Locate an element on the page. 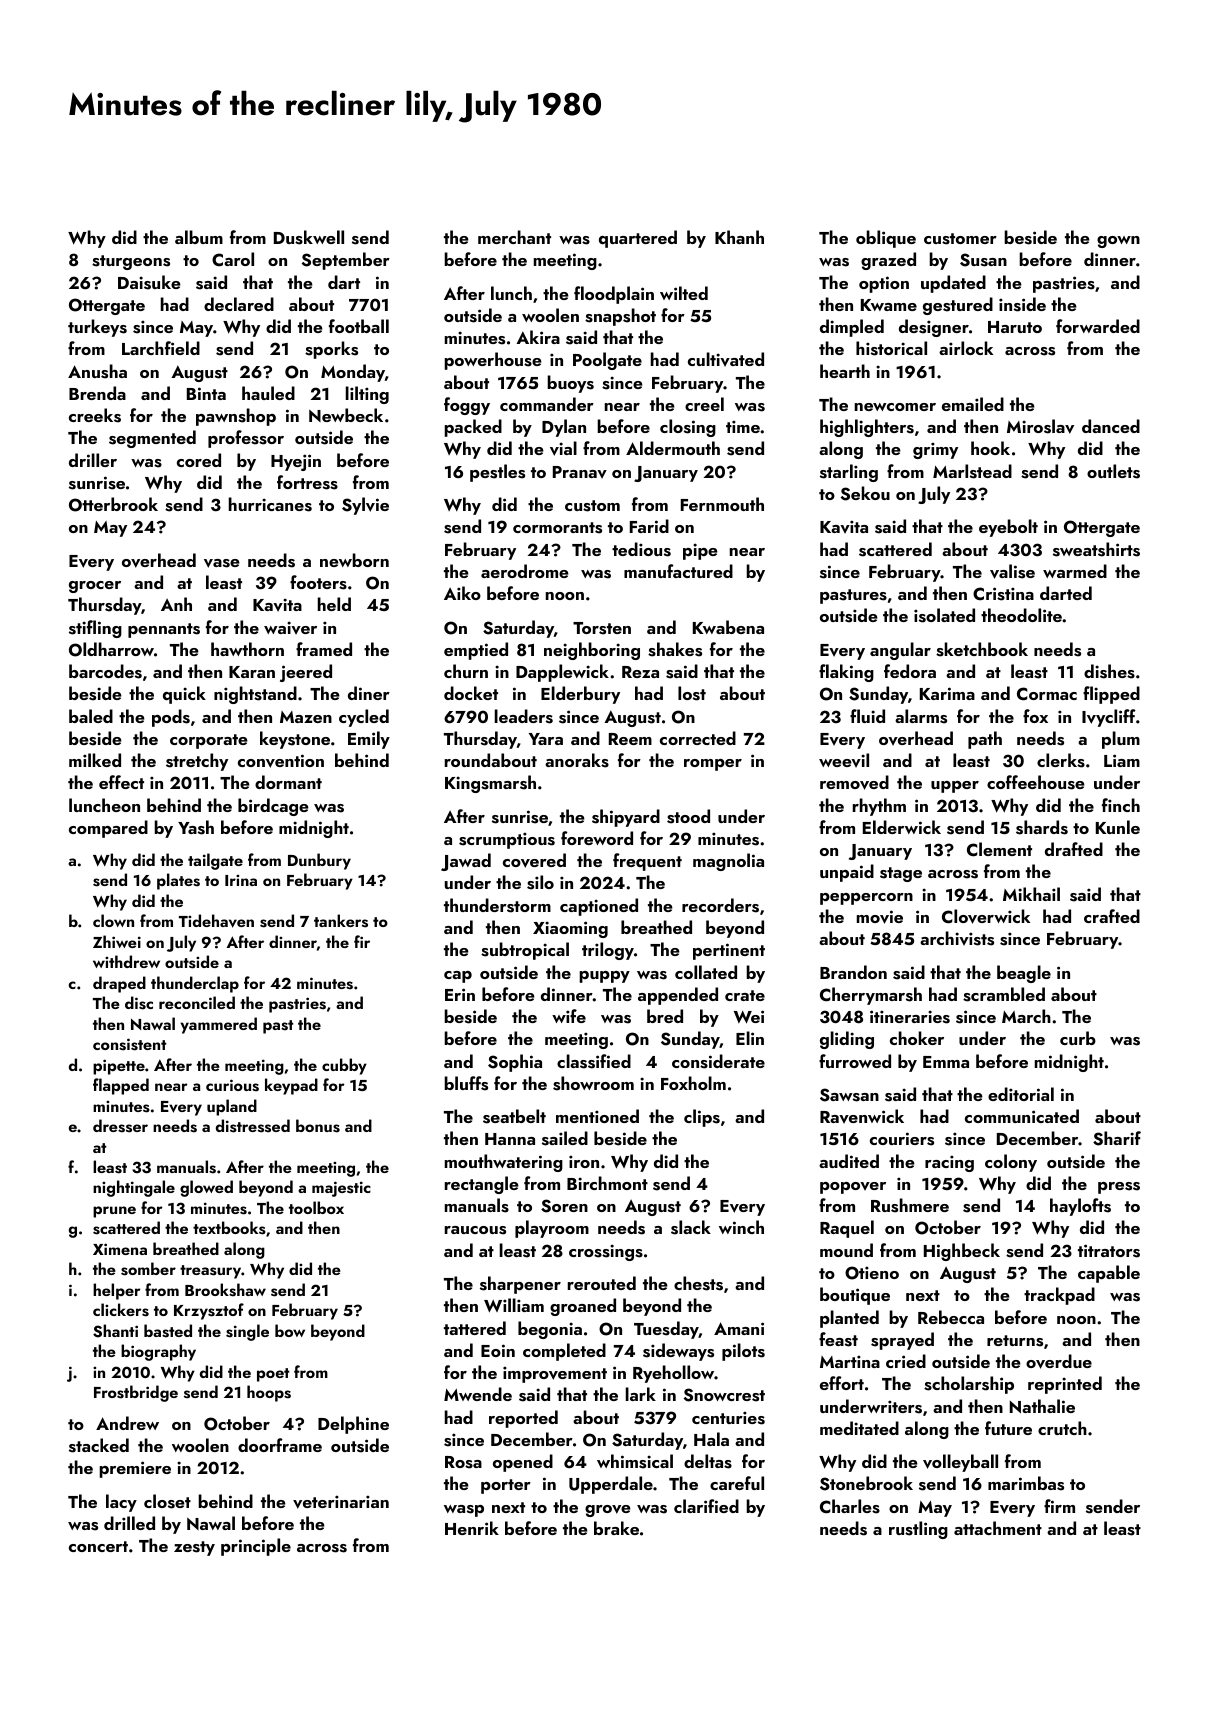  hoops is located at coordinates (269, 1393).
